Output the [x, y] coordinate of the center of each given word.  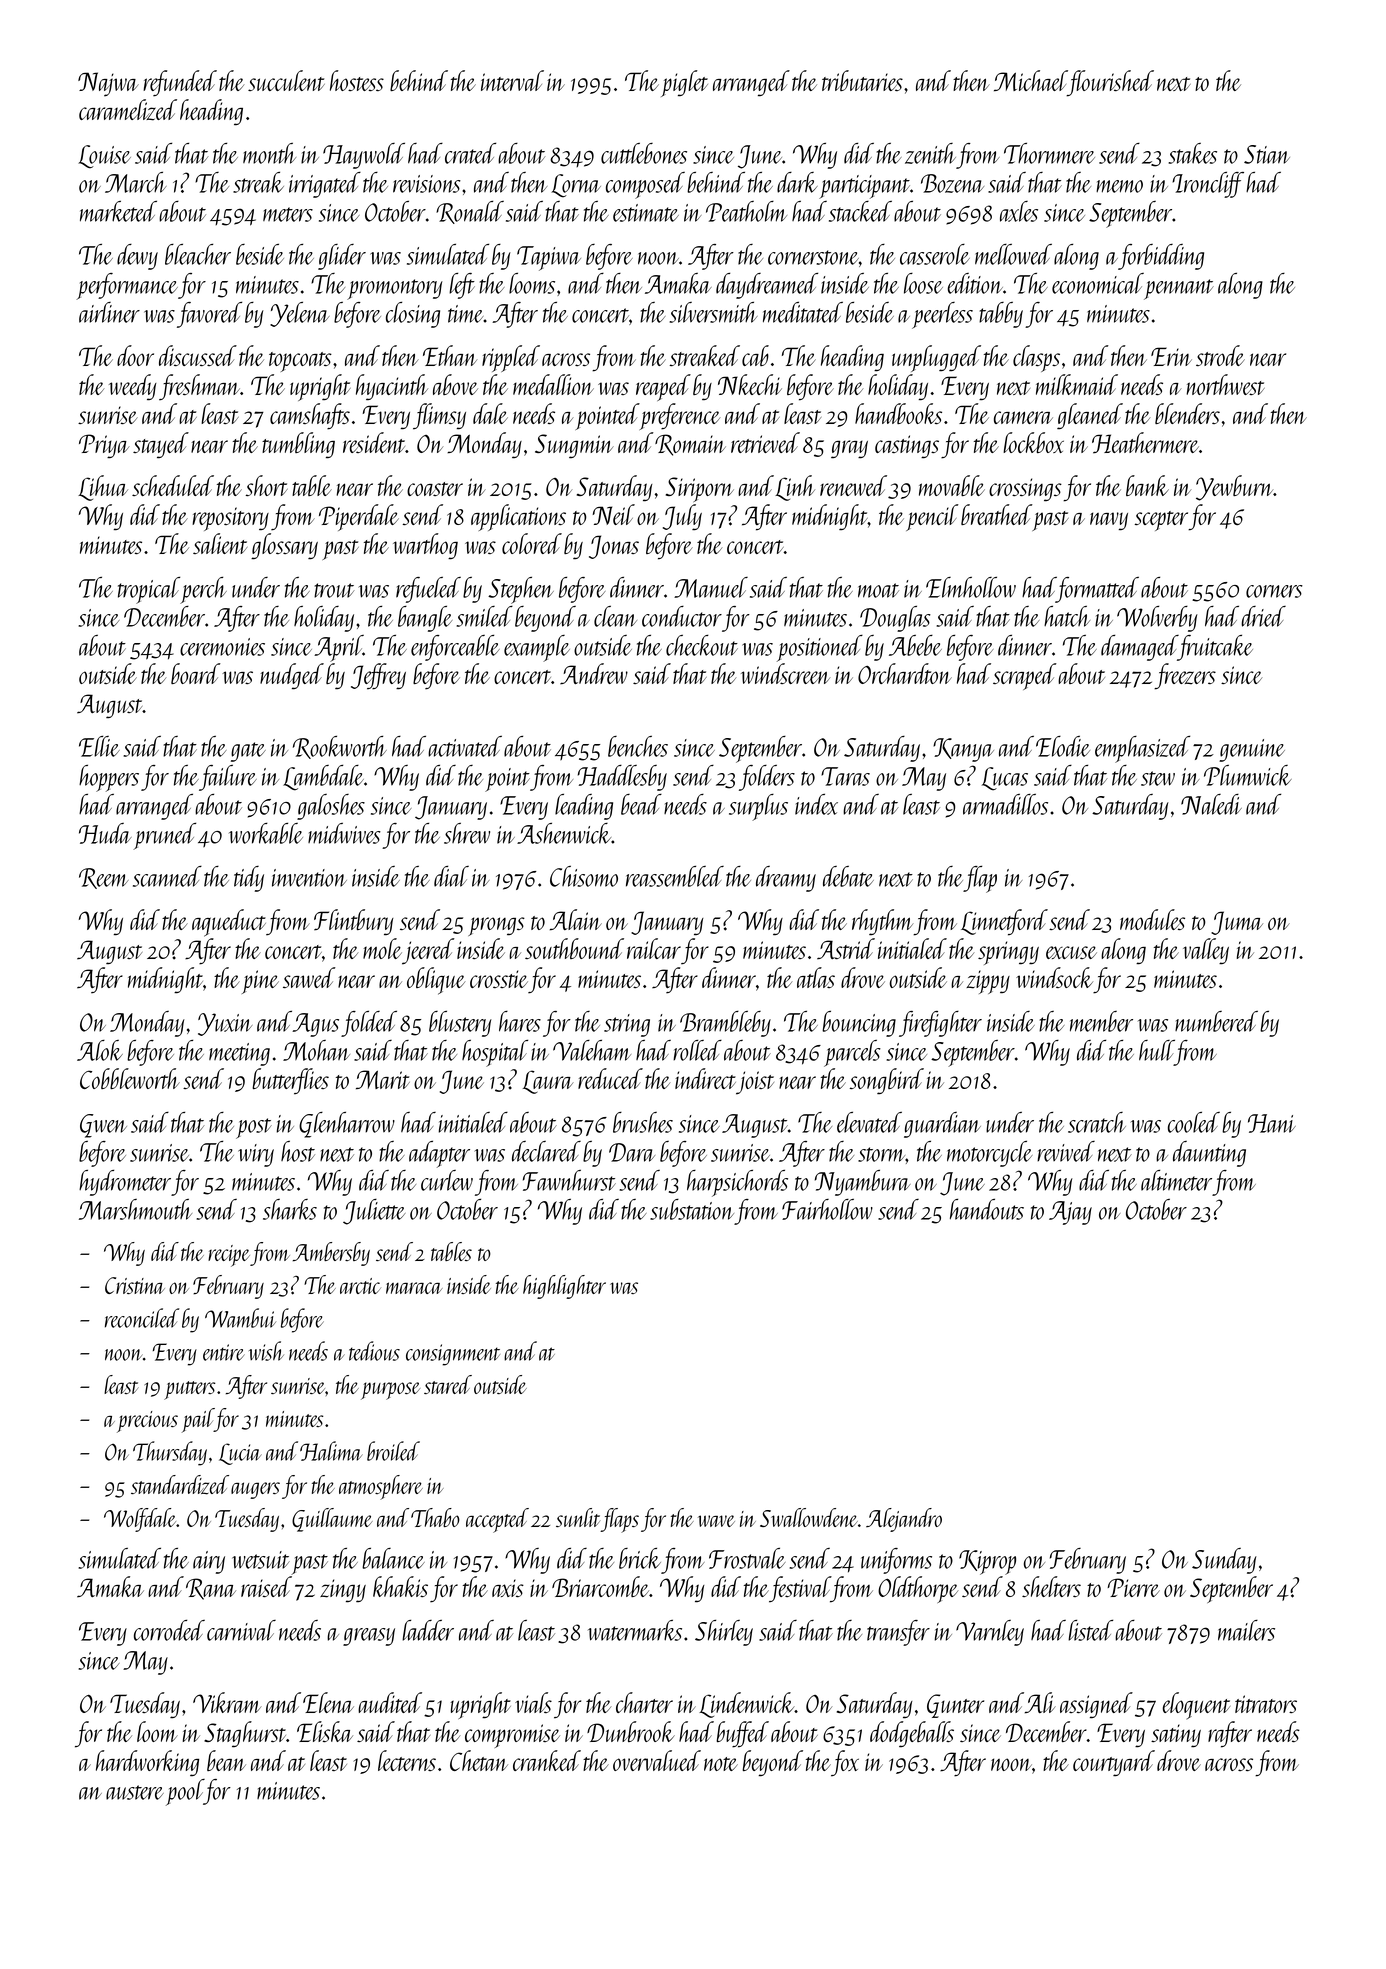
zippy [988, 982]
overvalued [657, 1760]
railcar [654, 948]
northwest [1225, 384]
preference [680, 416]
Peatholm [746, 211]
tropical [149, 590]
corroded [169, 1630]
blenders [1187, 413]
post [254, 1128]
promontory [395, 289]
